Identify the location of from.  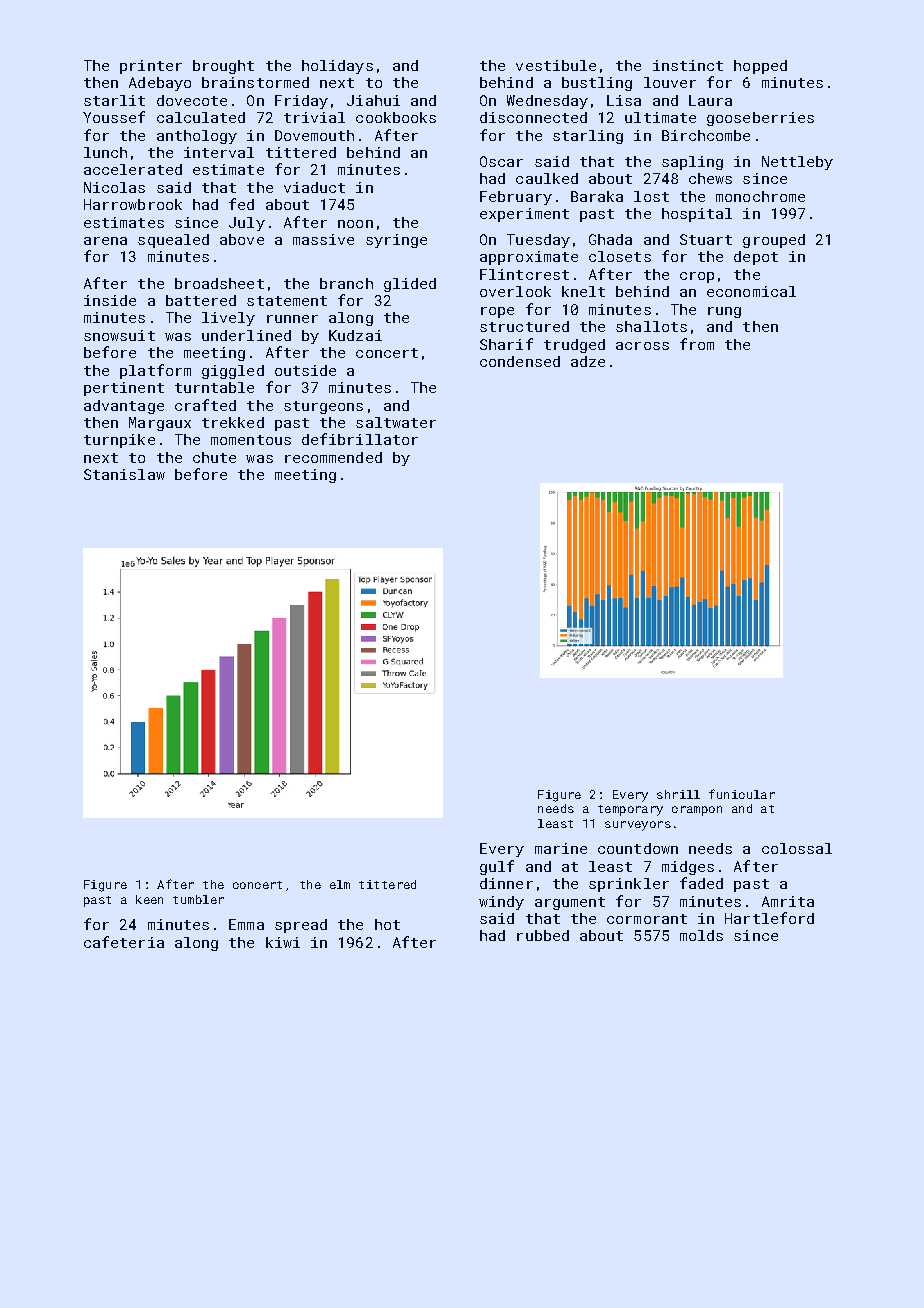
(697, 344).
